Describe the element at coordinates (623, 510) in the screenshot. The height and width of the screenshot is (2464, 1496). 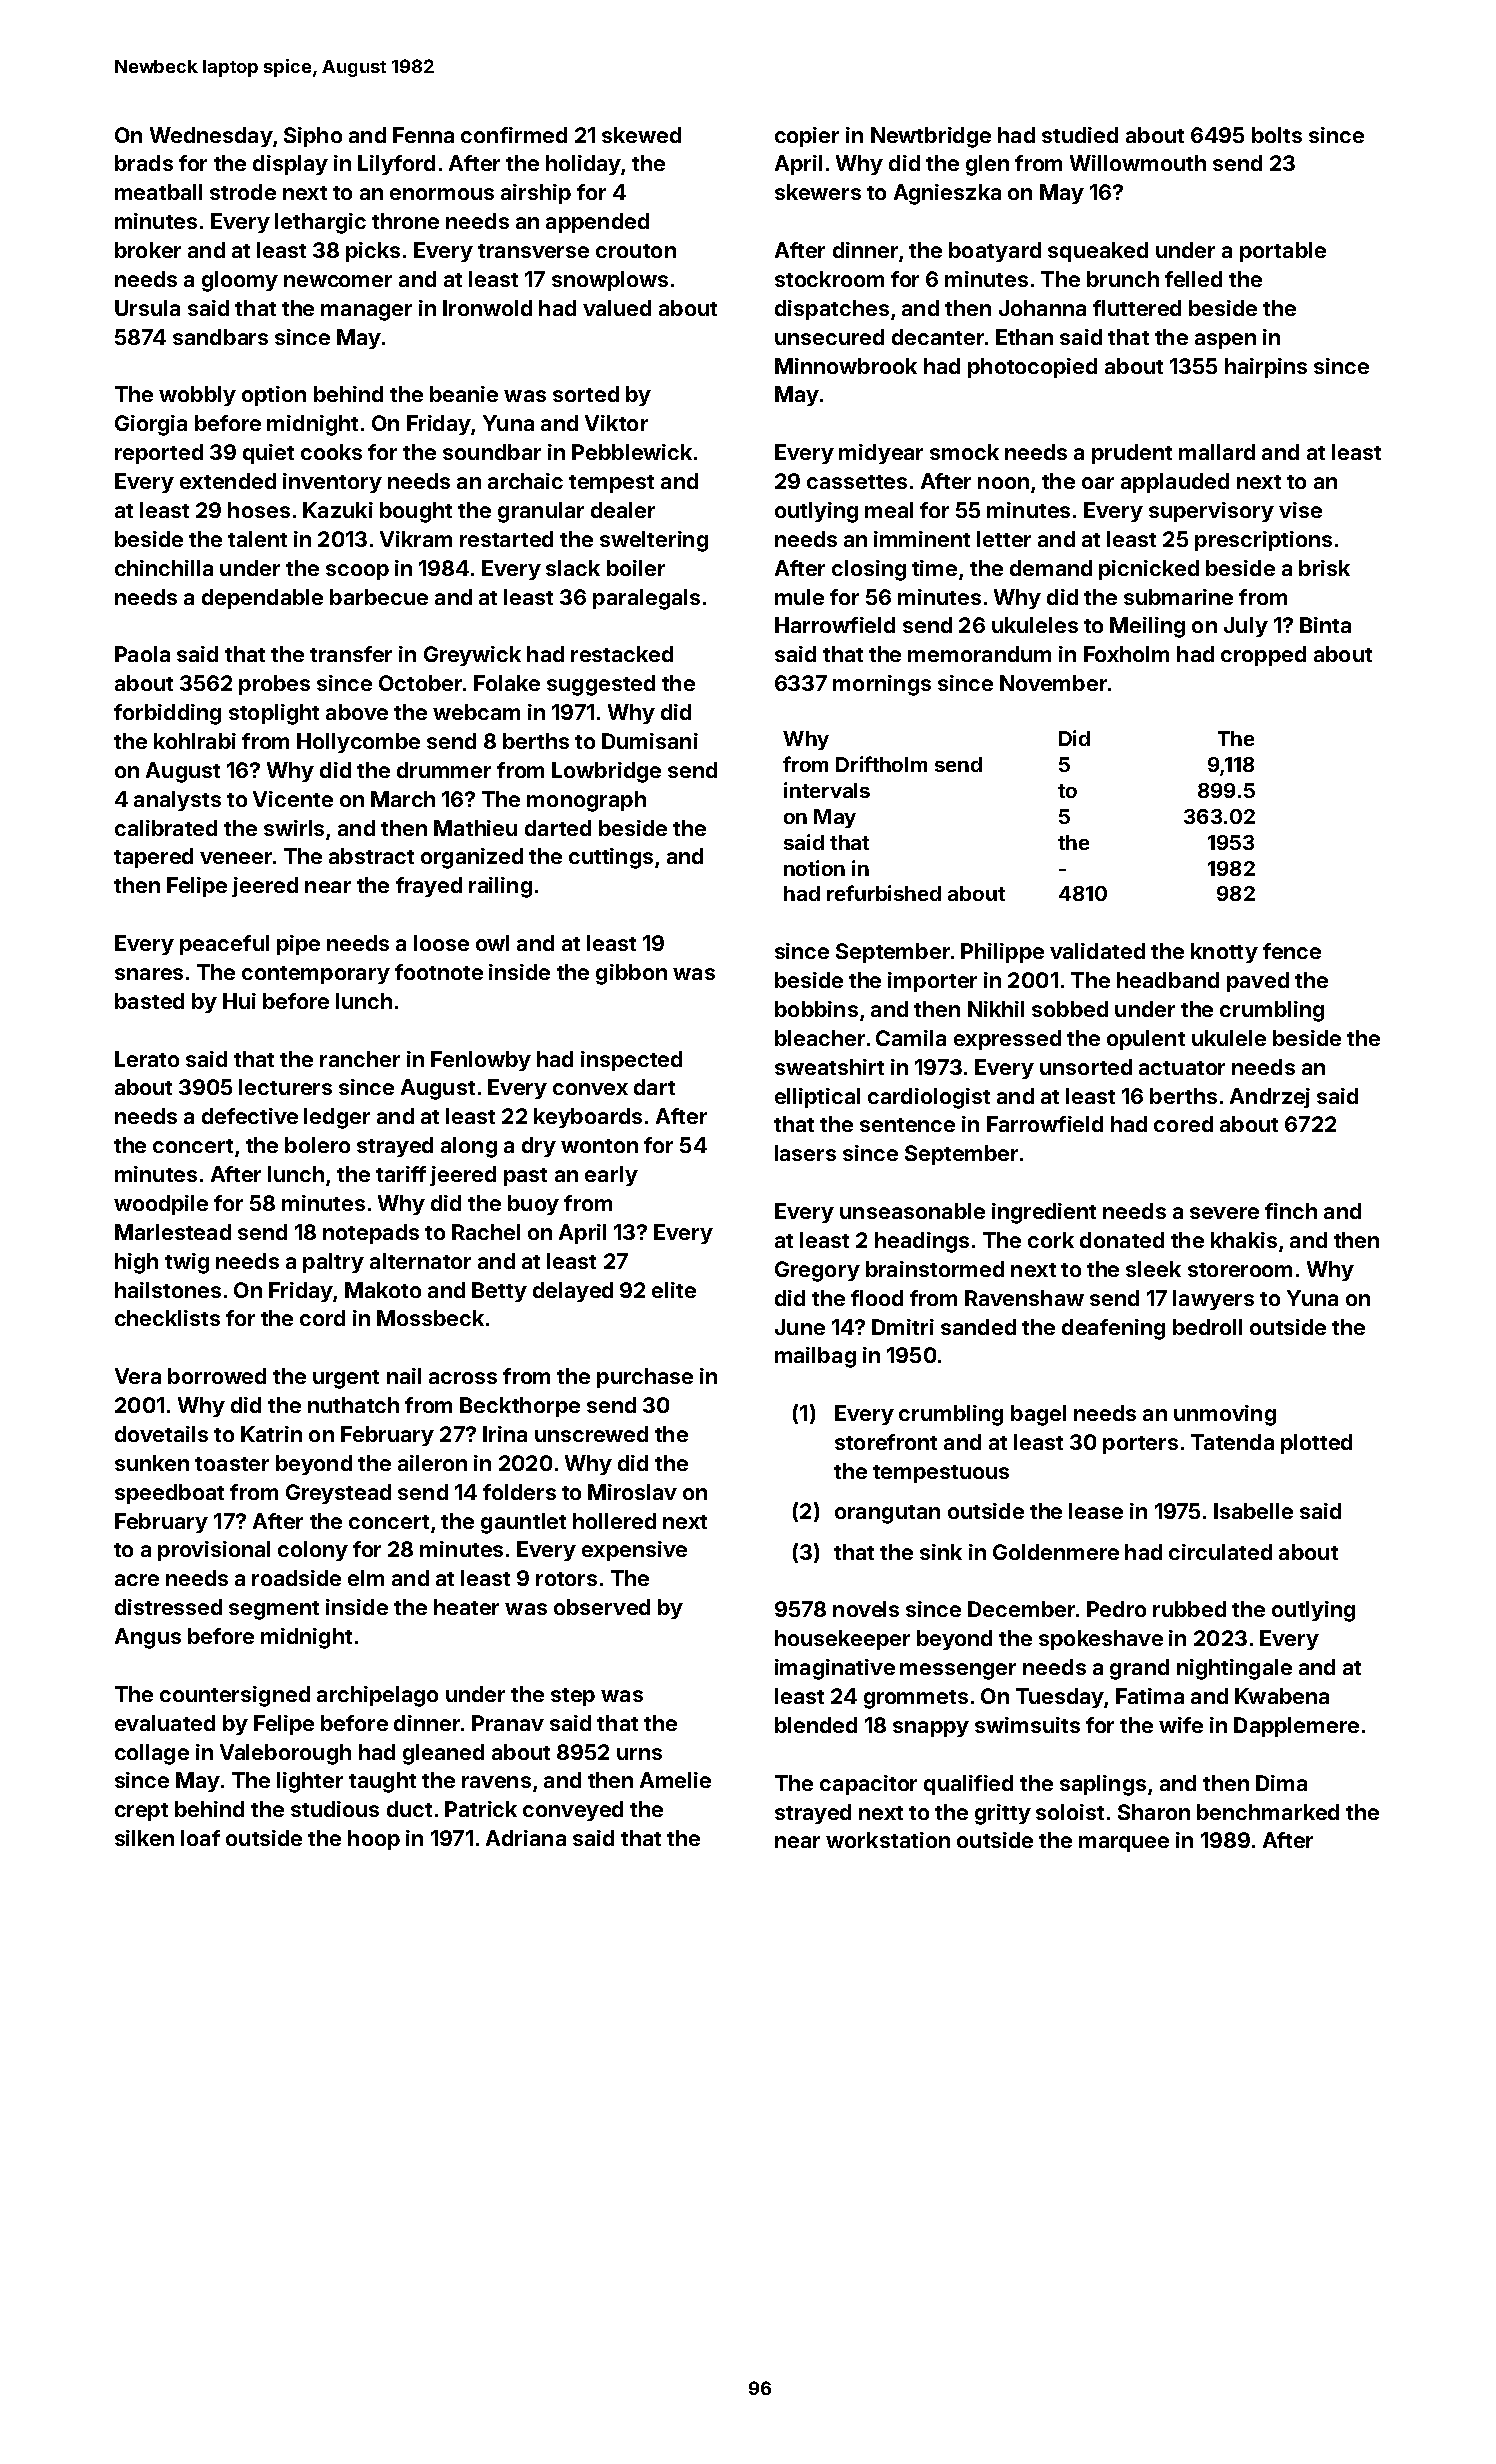
I see `dealer` at that location.
